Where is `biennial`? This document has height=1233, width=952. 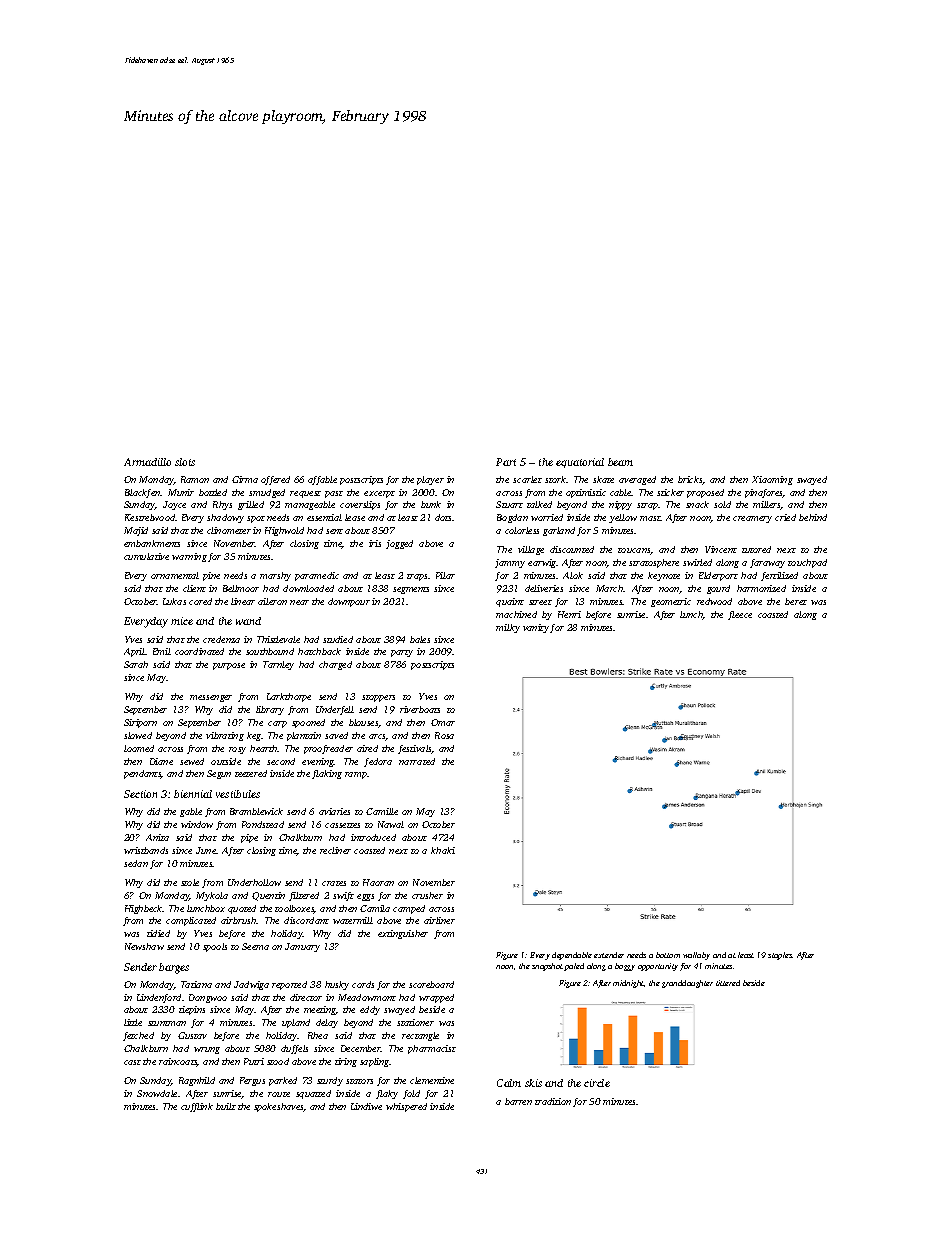
biennial is located at coordinates (193, 794).
